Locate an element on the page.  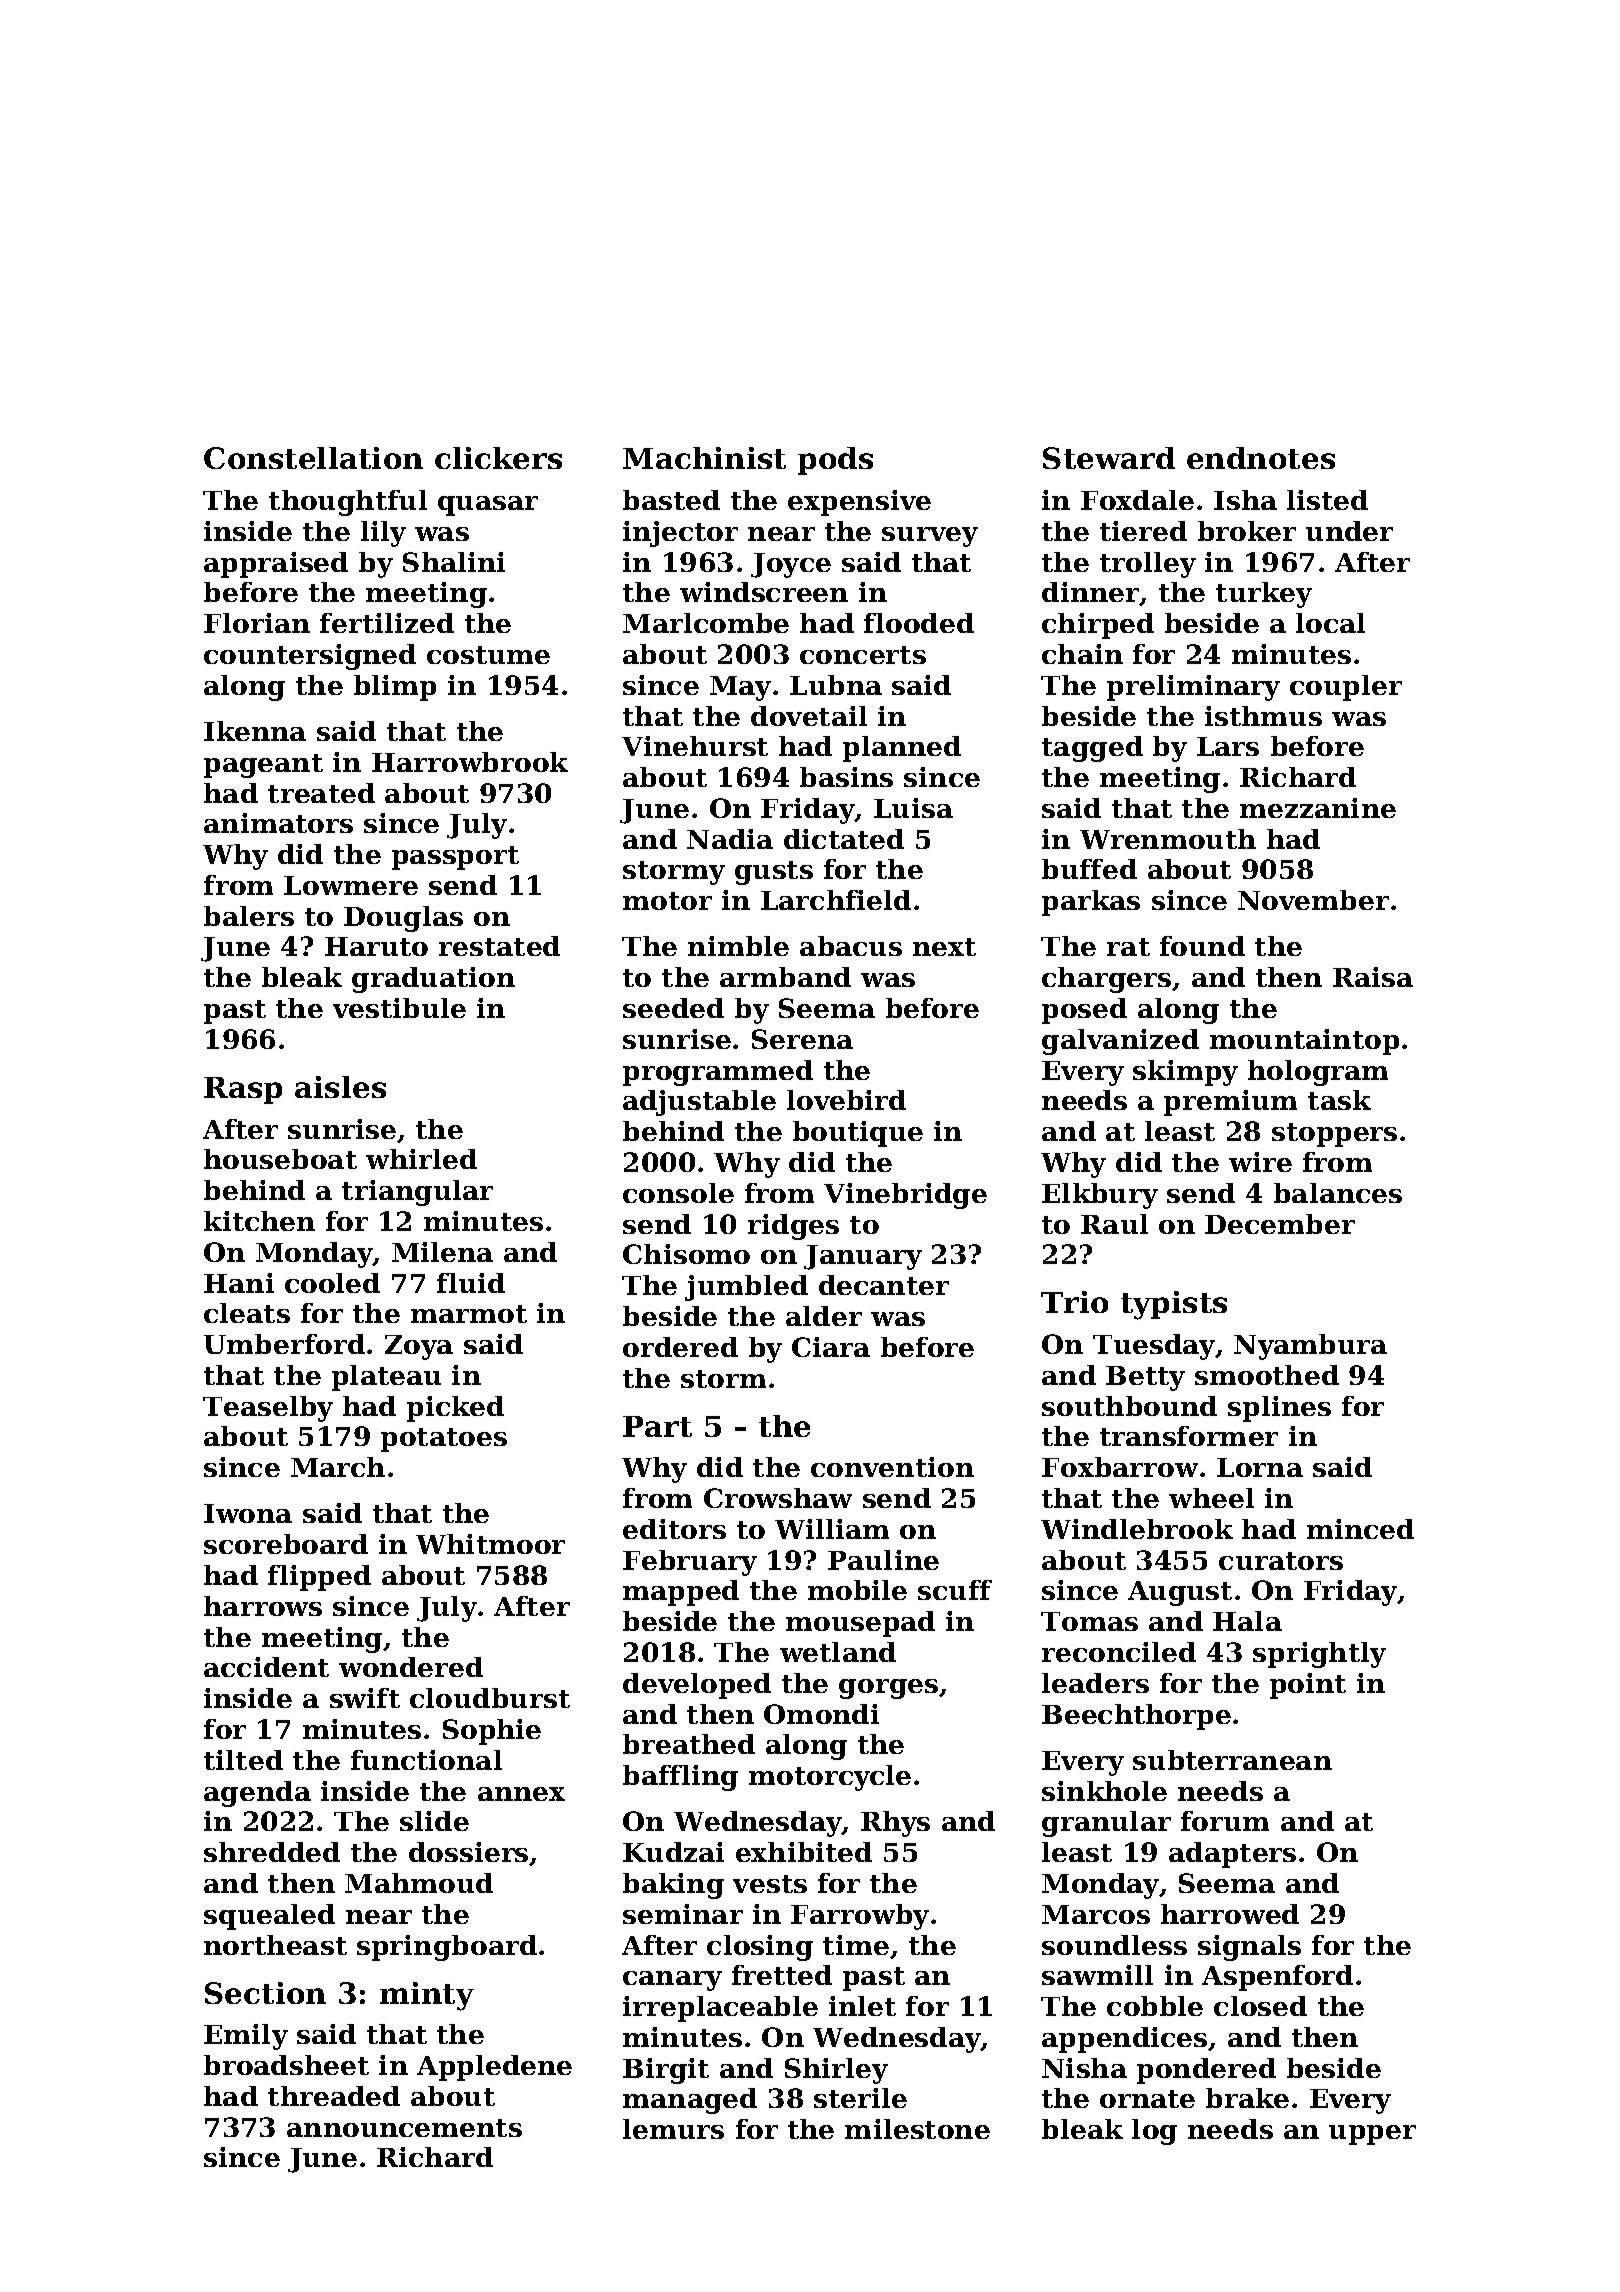
Hala is located at coordinates (1247, 1621).
